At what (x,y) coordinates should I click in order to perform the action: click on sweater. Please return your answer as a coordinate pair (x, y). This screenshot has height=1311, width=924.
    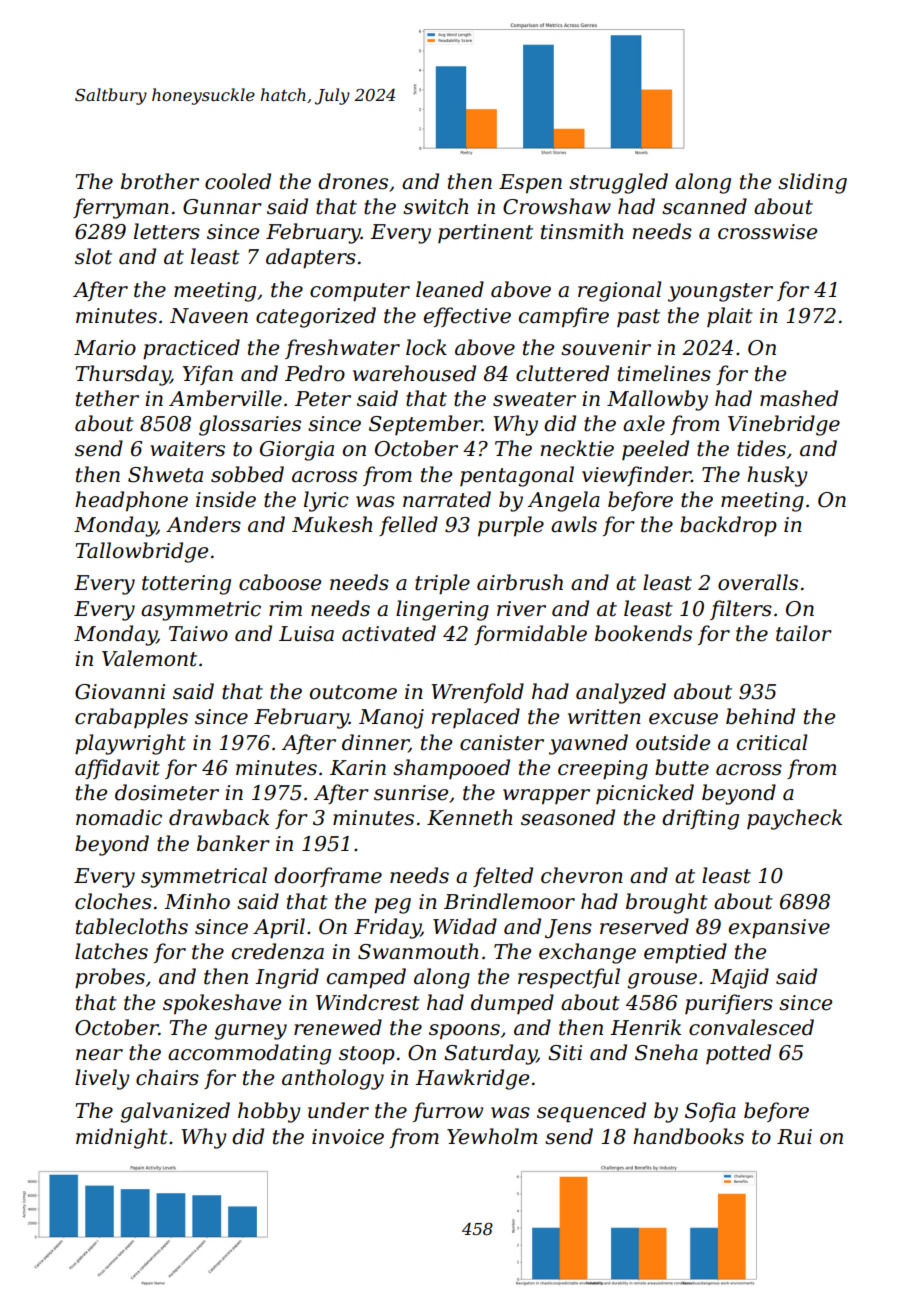
    Looking at the image, I should click on (534, 399).
